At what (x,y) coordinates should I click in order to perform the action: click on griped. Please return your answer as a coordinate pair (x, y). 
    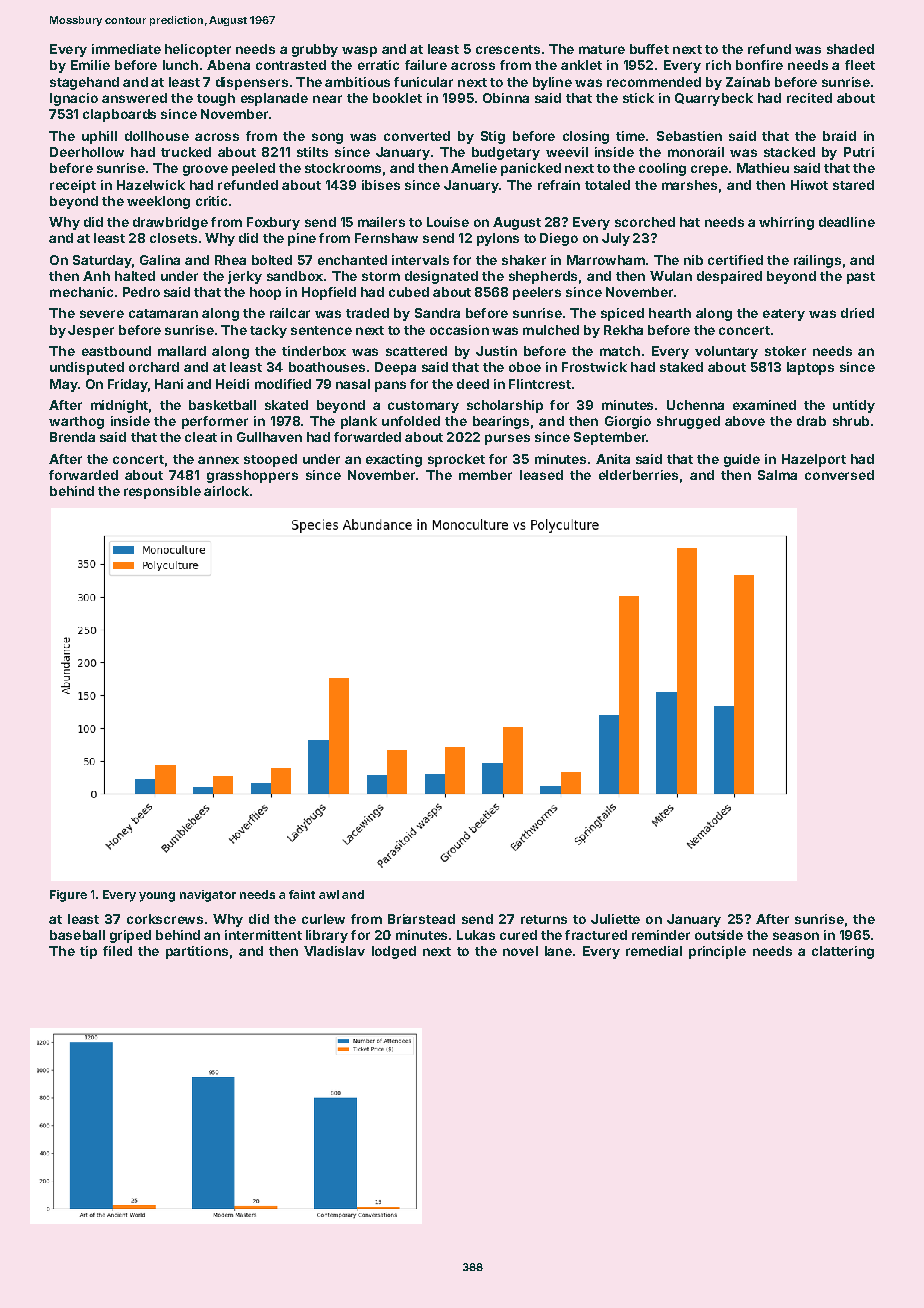
    Looking at the image, I should click on (130, 936).
